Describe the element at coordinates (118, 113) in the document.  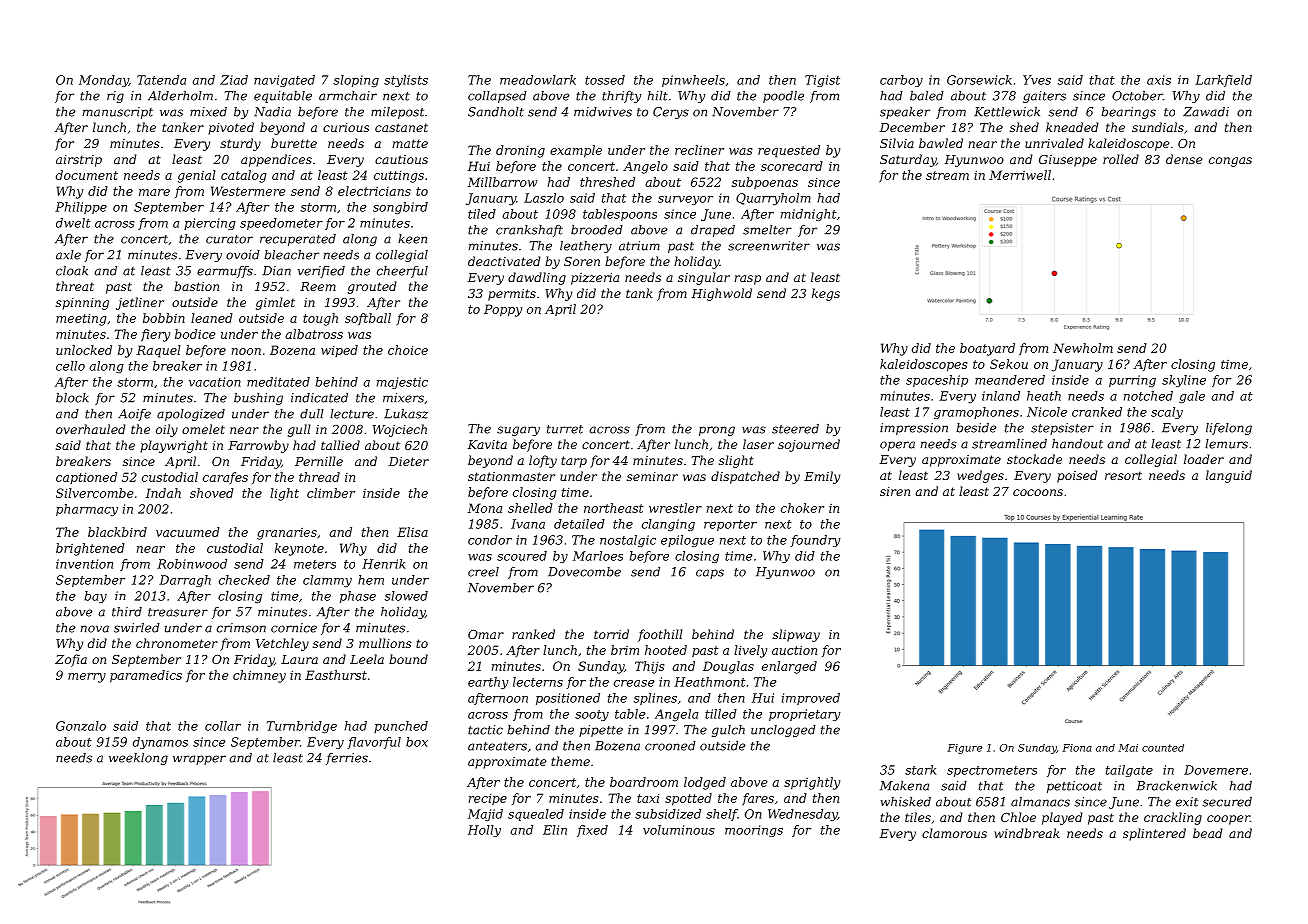
I see `manuscript` at that location.
